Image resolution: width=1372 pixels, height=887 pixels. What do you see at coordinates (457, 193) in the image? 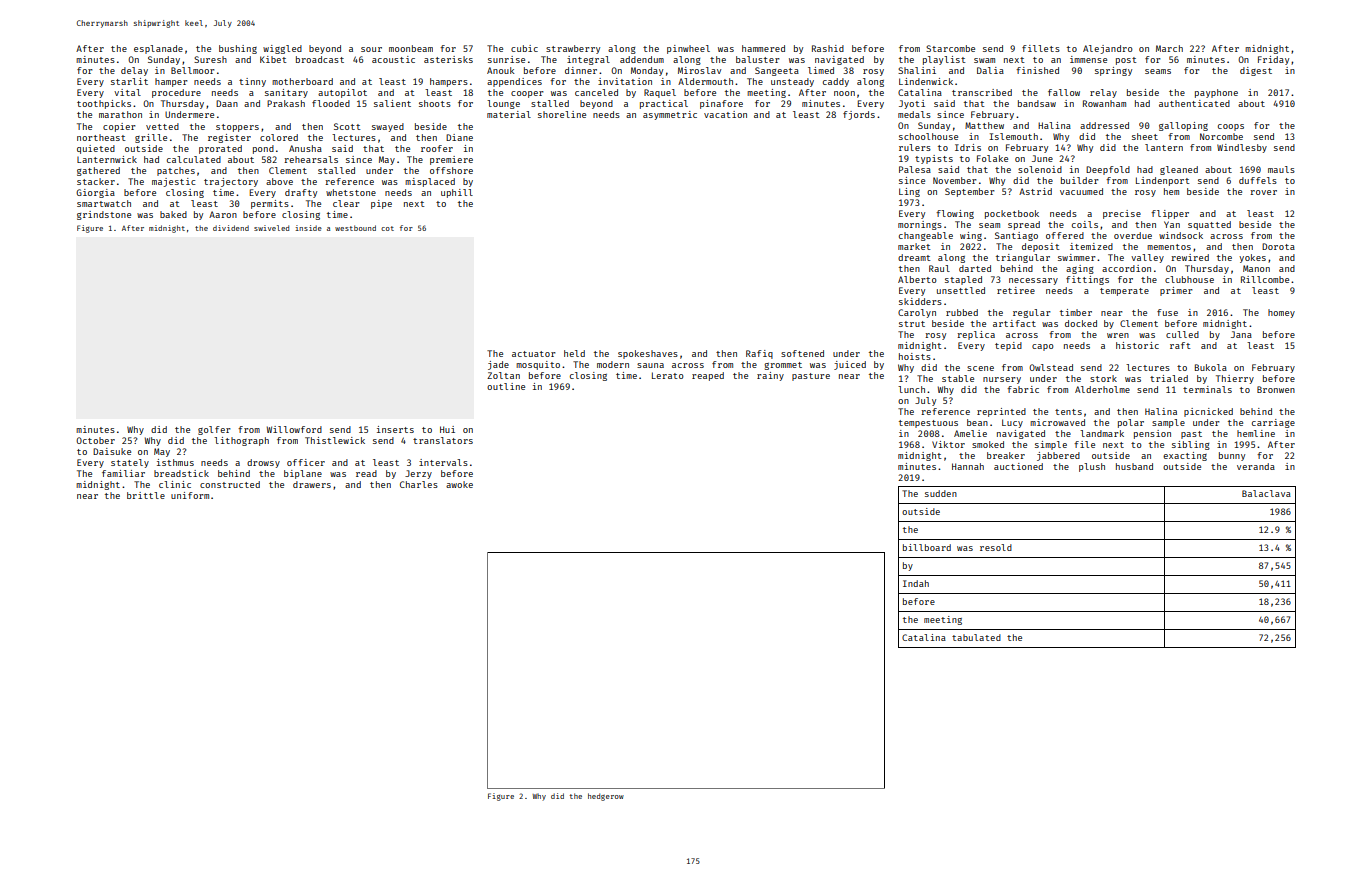
I see `uphill` at bounding box center [457, 193].
